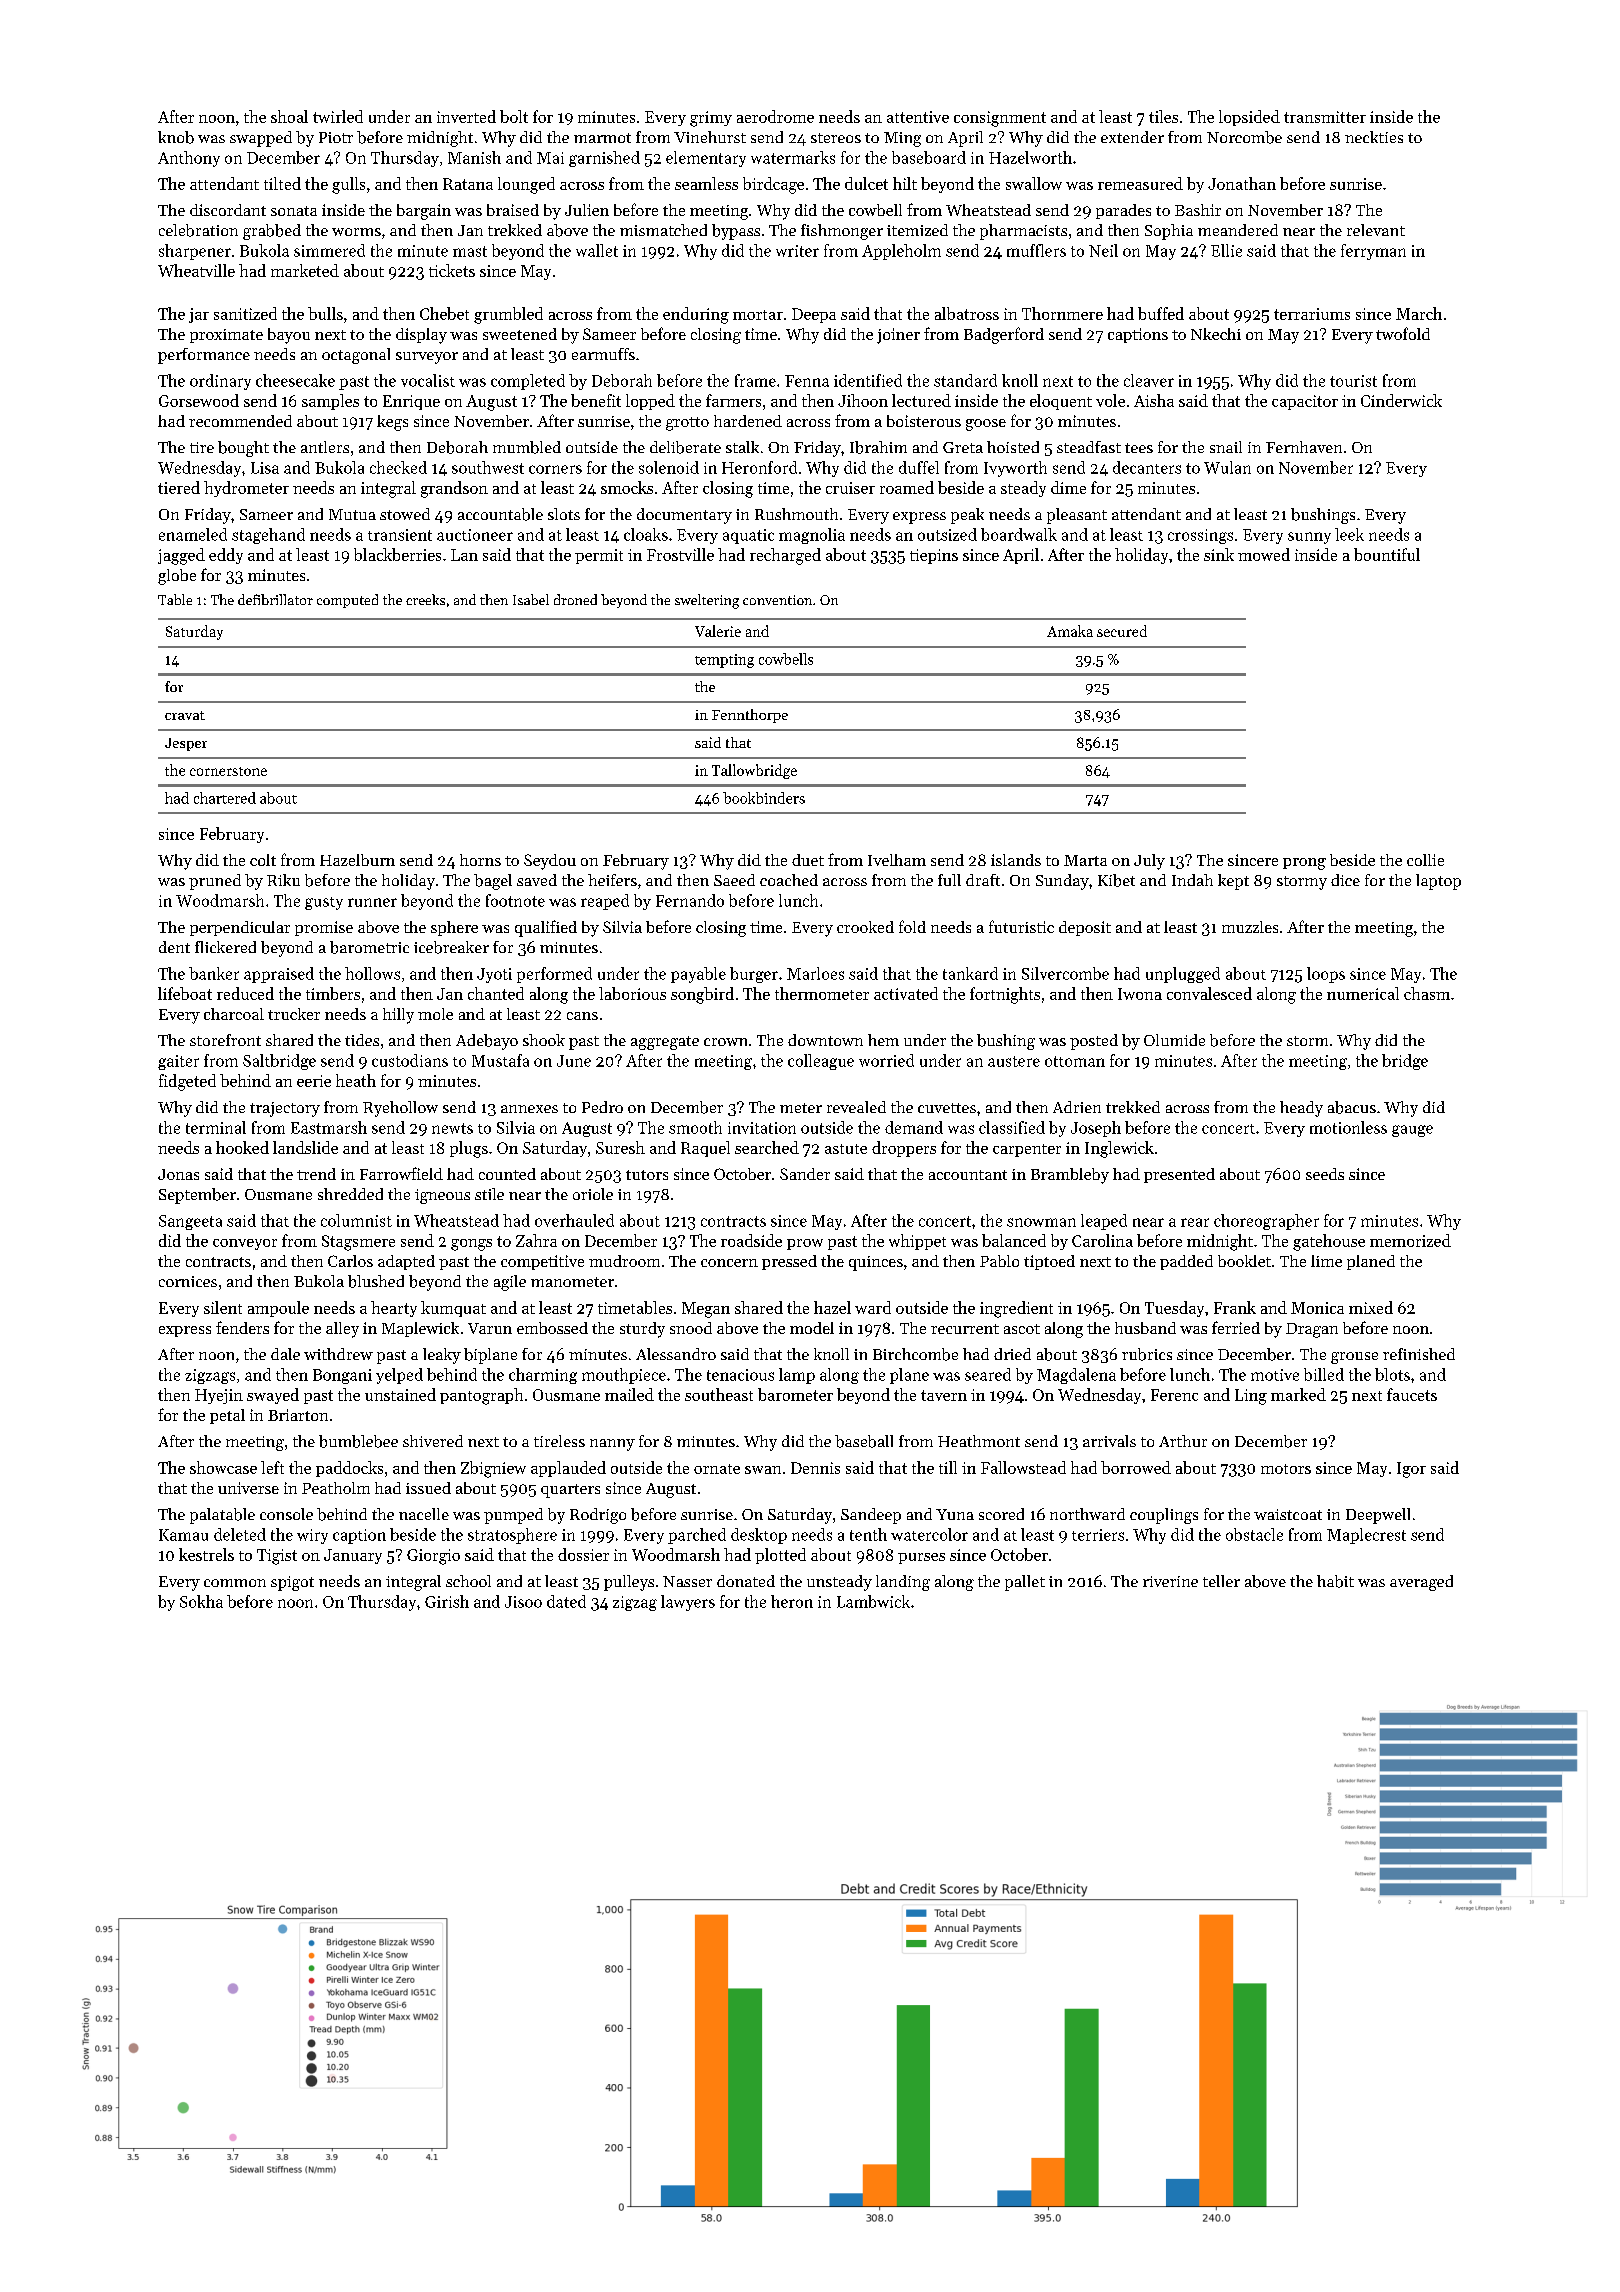  What do you see at coordinates (821, 1062) in the document?
I see `colleague` at bounding box center [821, 1062].
